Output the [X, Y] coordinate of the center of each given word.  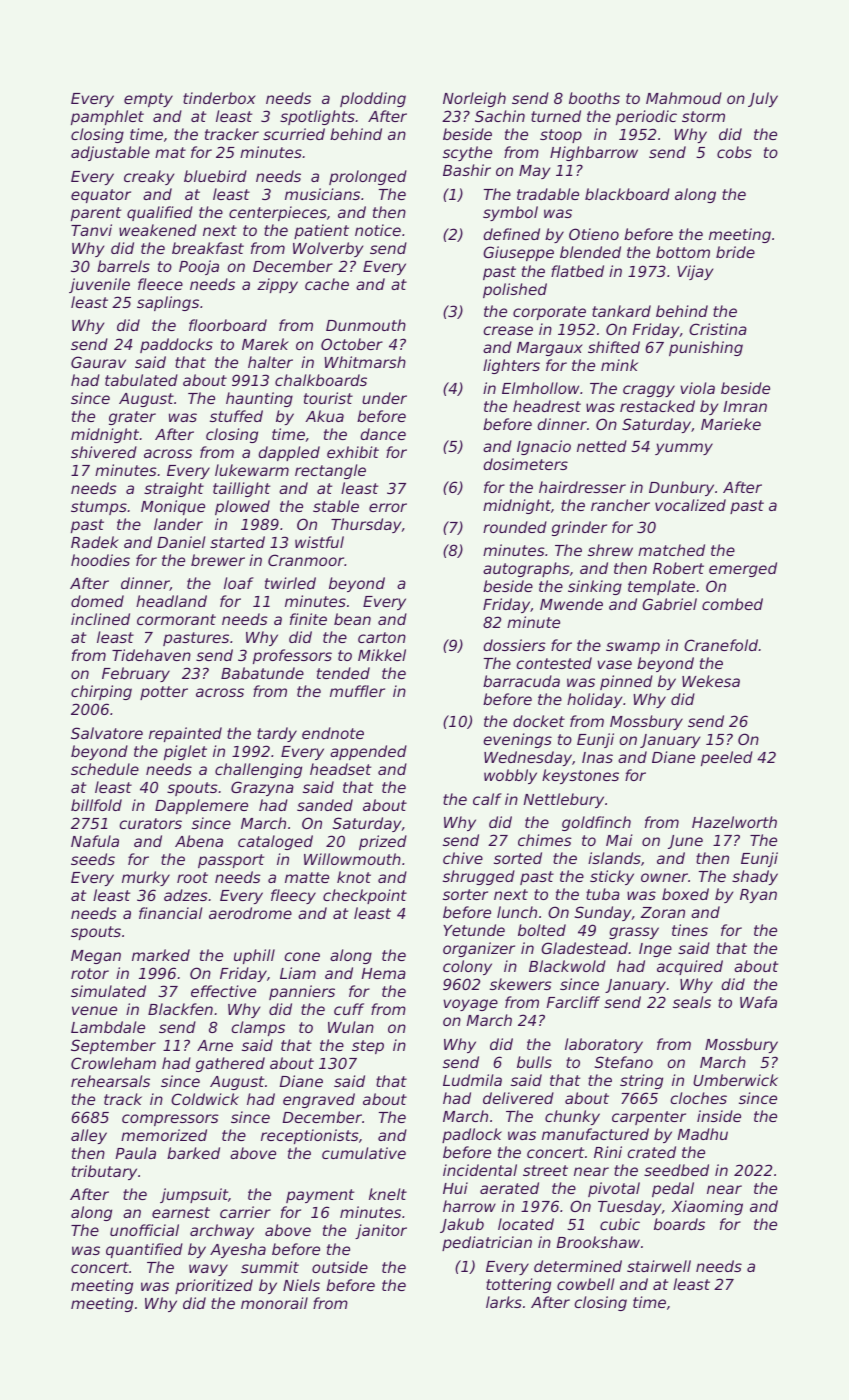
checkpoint [365, 896]
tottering [518, 1285]
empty [148, 100]
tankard [621, 311]
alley [89, 1136]
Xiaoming [707, 1207]
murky [146, 878]
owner [664, 877]
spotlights [317, 117]
